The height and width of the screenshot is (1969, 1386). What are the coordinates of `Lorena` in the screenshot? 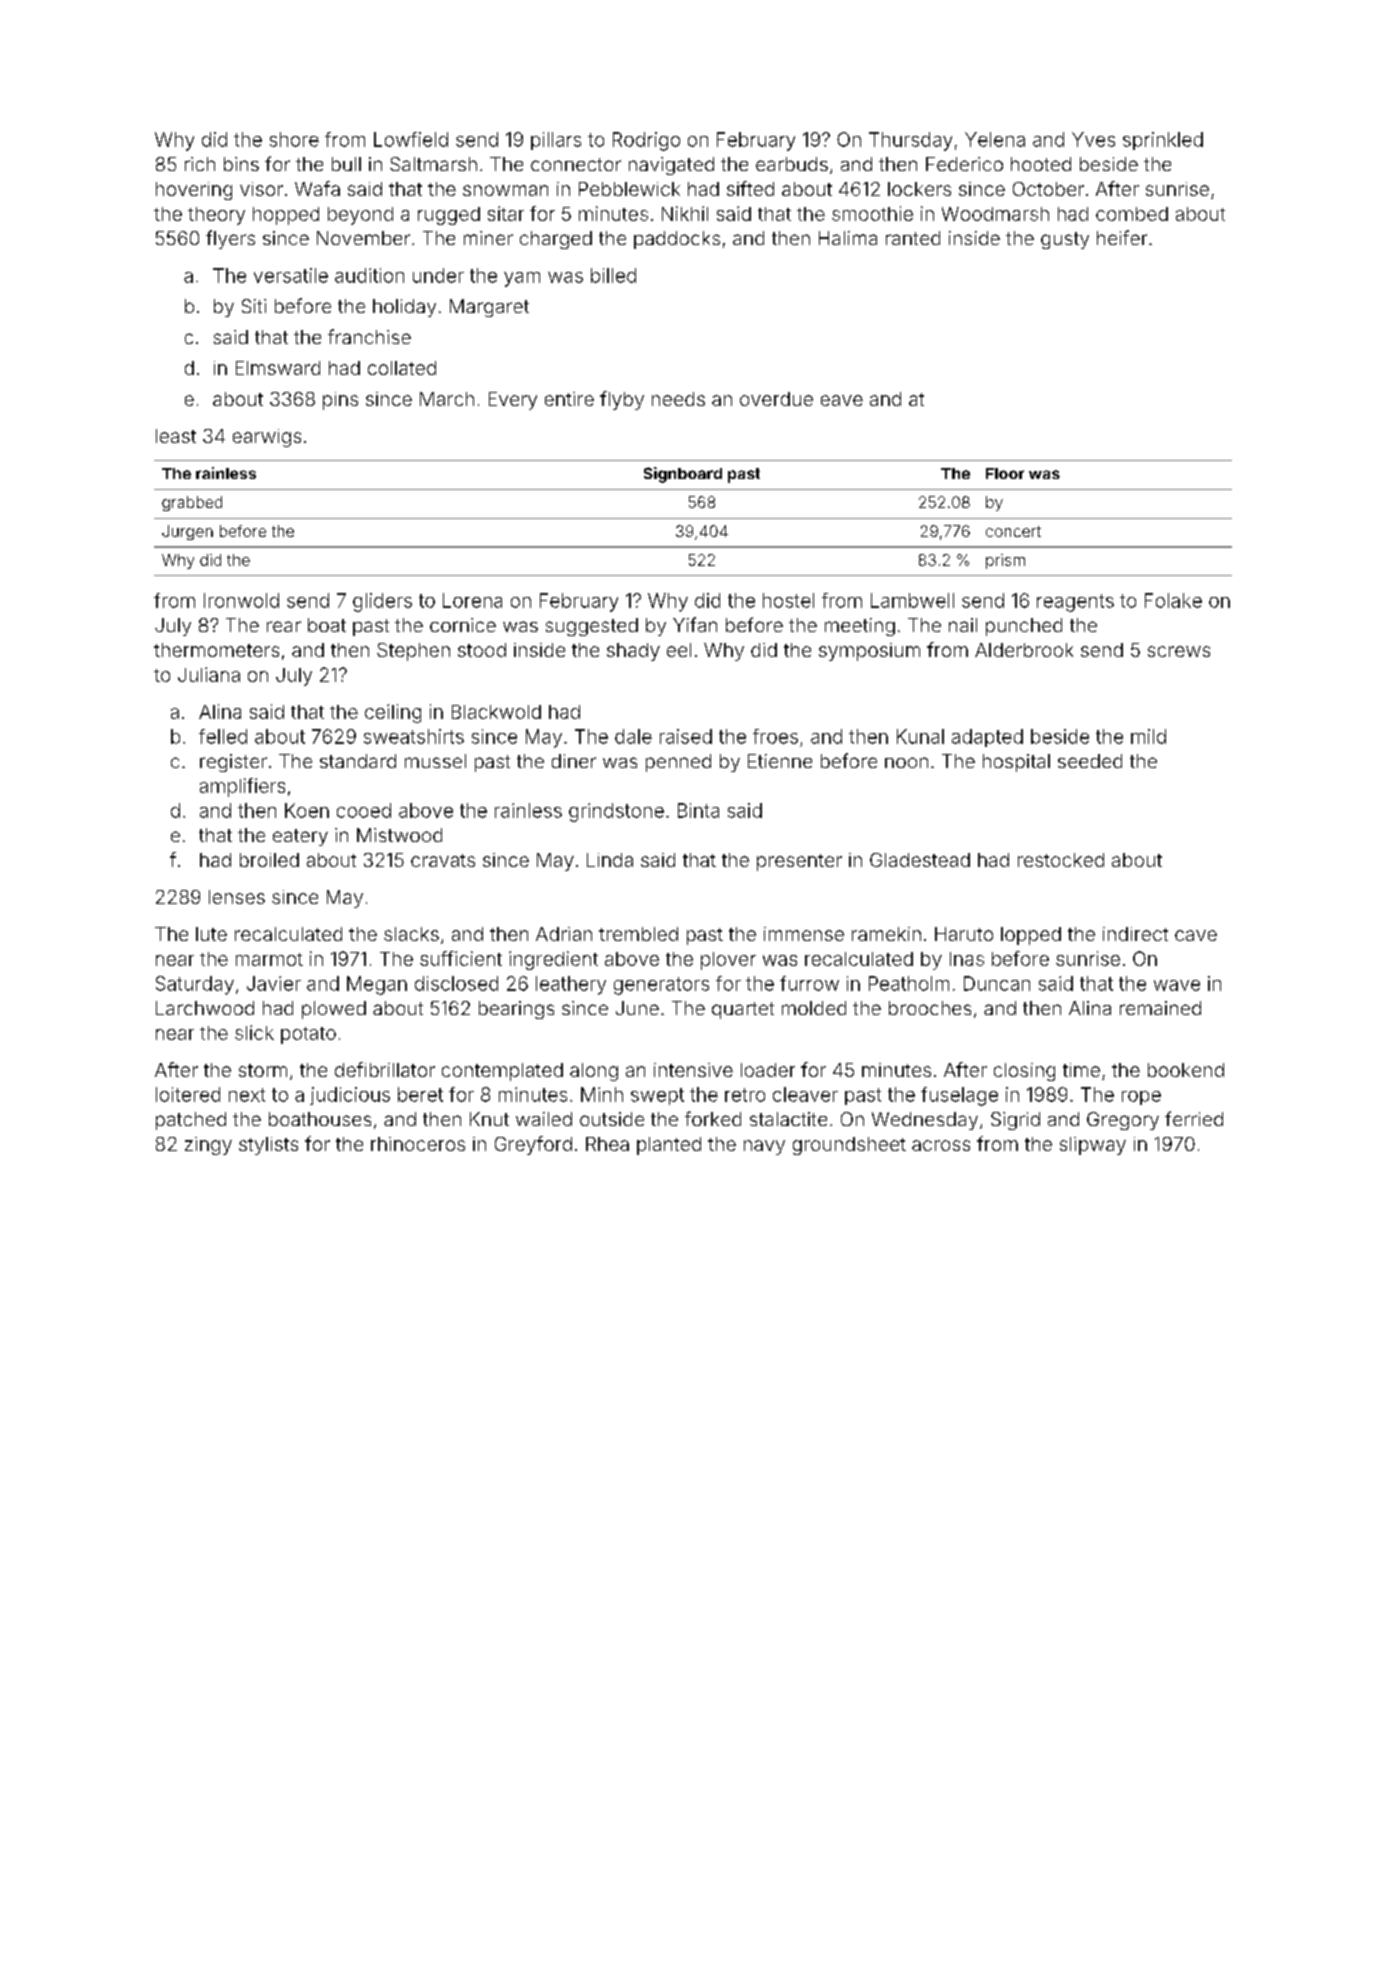 It's located at (472, 600).
